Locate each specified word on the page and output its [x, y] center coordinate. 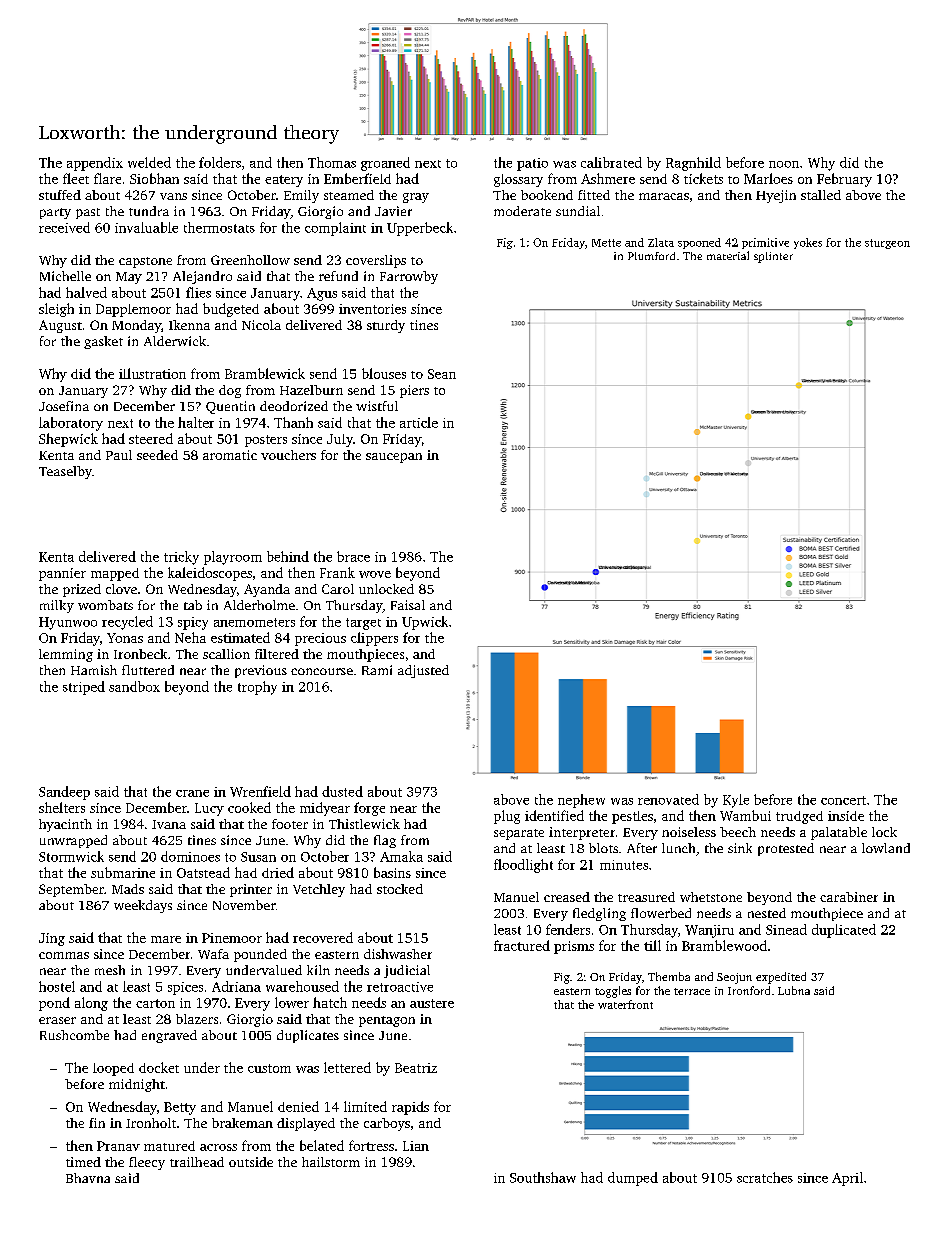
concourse [322, 671]
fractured [522, 945]
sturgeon [887, 244]
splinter [773, 257]
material [728, 255]
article [419, 422]
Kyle [736, 801]
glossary [518, 180]
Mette [606, 243]
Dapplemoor [133, 310]
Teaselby [65, 472]
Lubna [794, 990]
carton [155, 1003]
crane [192, 793]
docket [159, 1067]
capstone [145, 262]
